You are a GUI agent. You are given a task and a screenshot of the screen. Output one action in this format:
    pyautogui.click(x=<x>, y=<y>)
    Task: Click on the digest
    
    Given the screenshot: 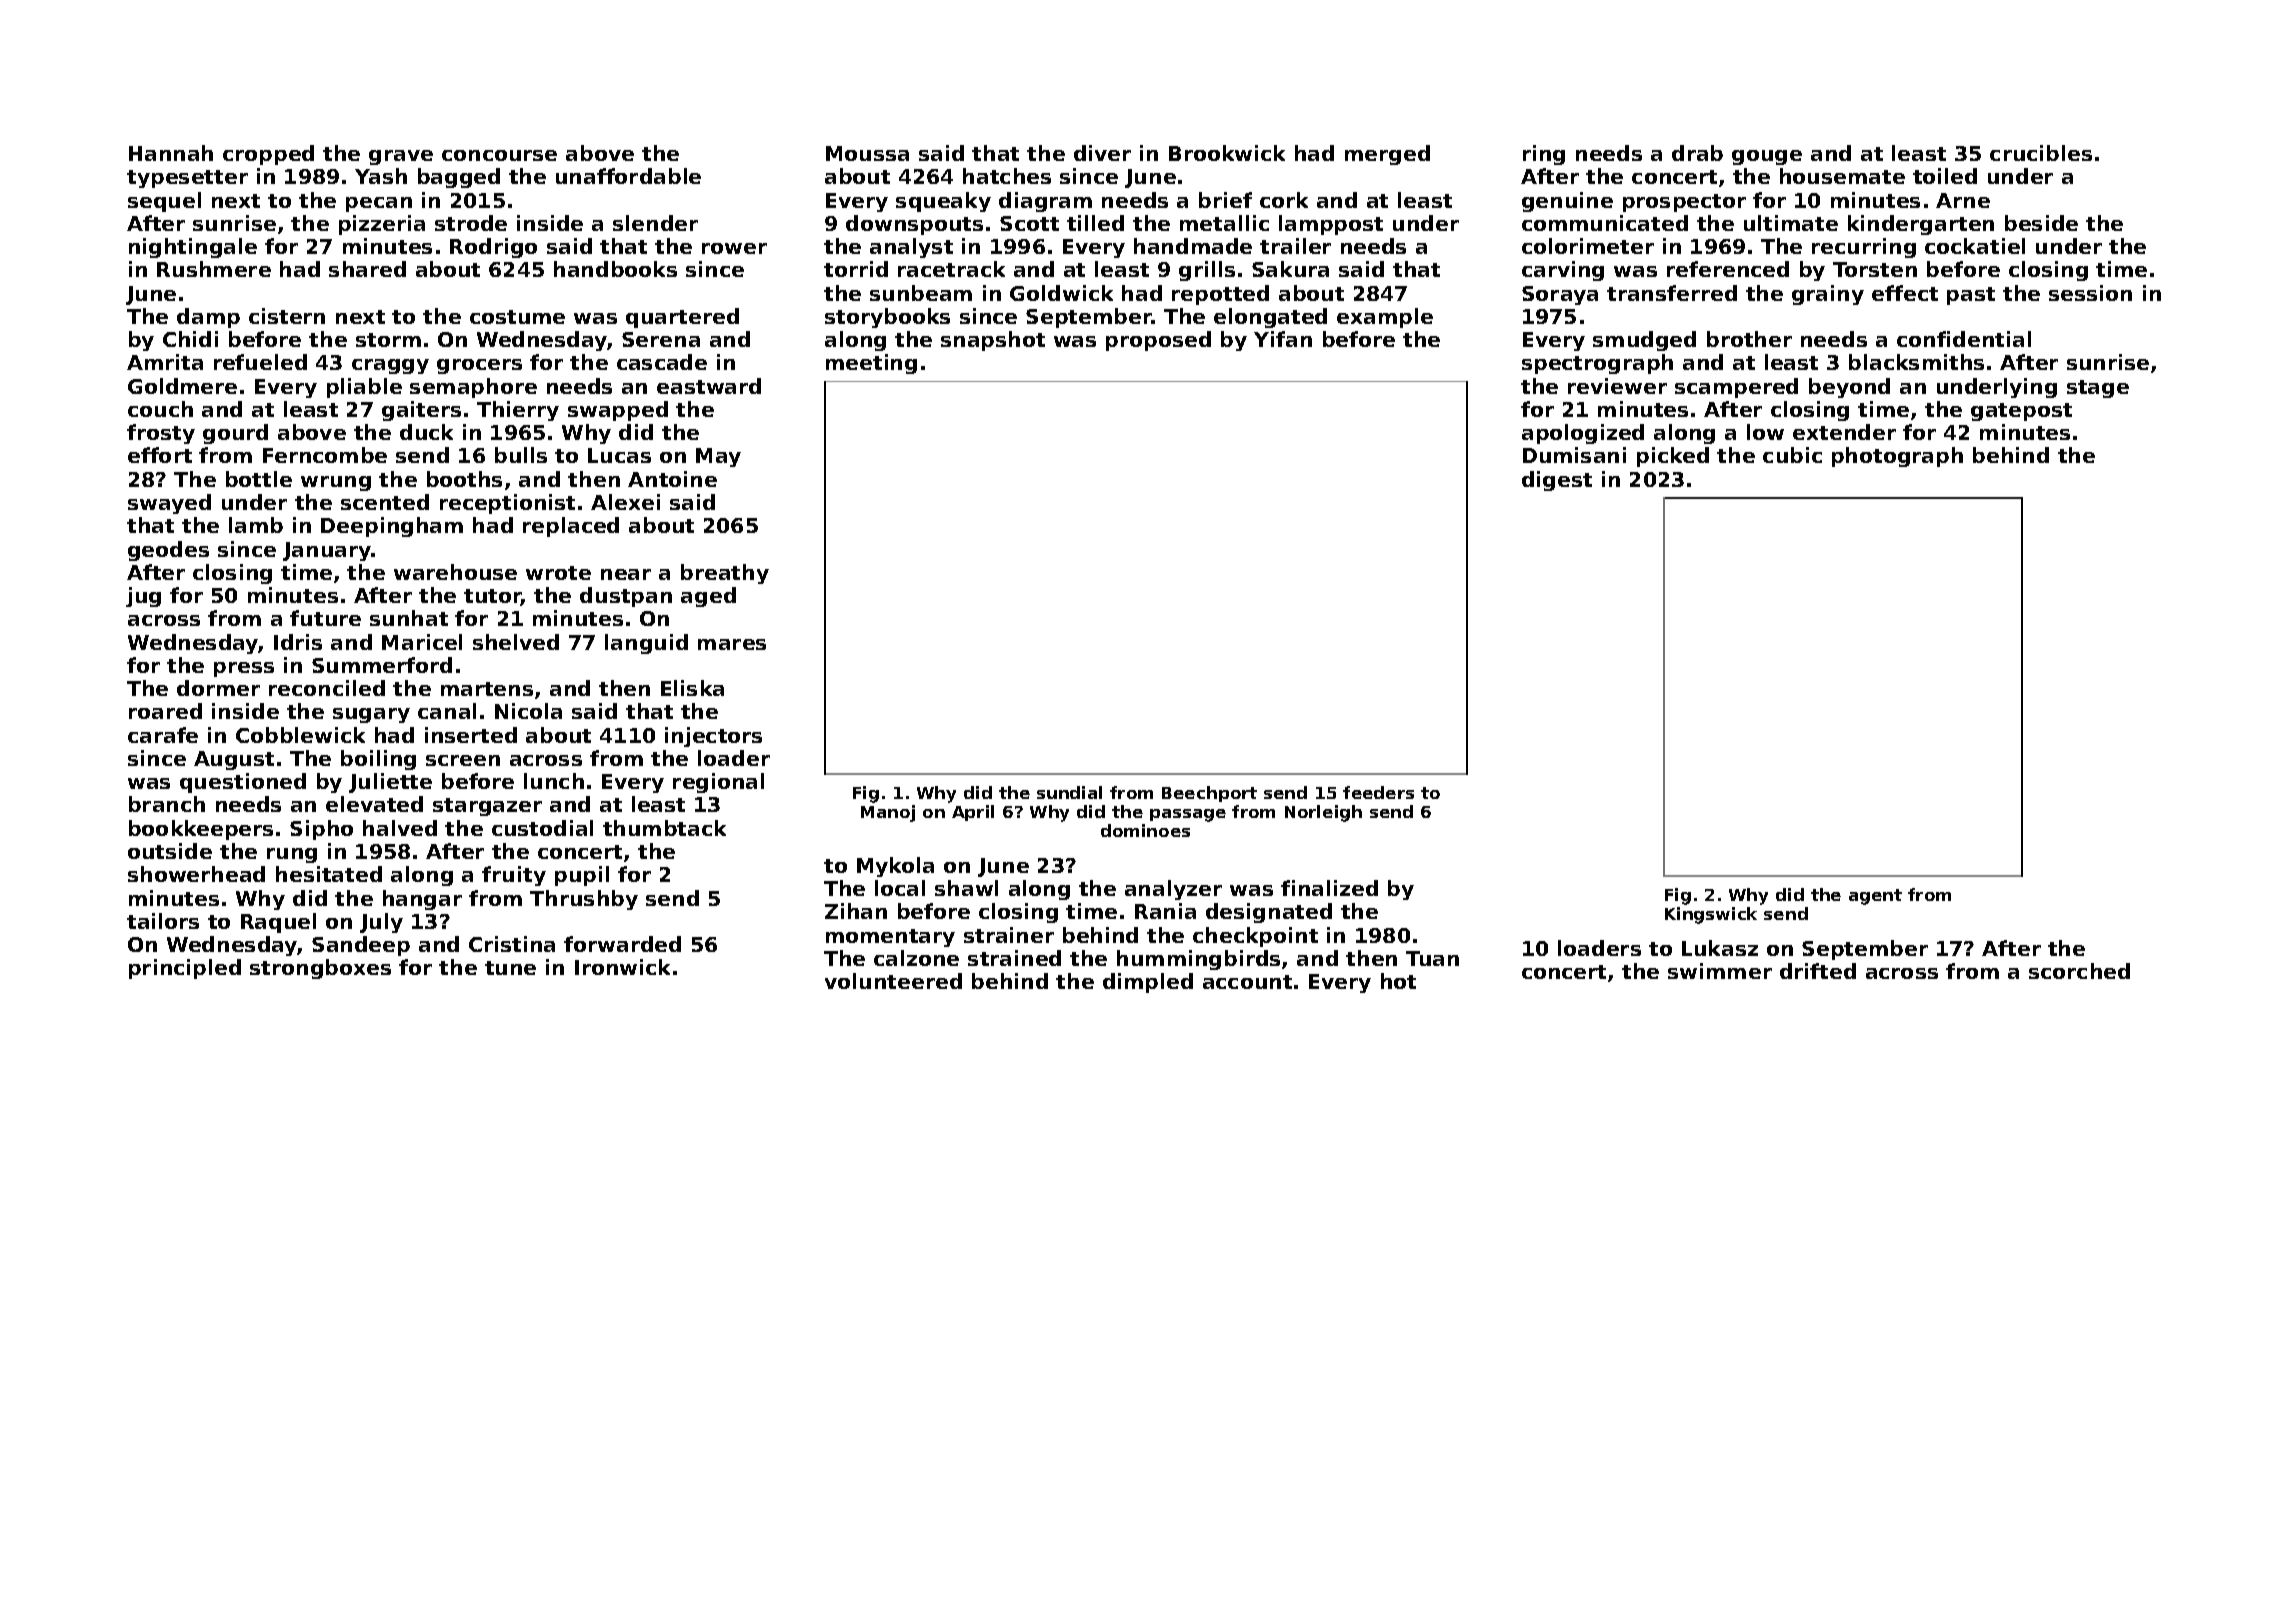 What is the action you would take?
    pyautogui.click(x=1557, y=481)
